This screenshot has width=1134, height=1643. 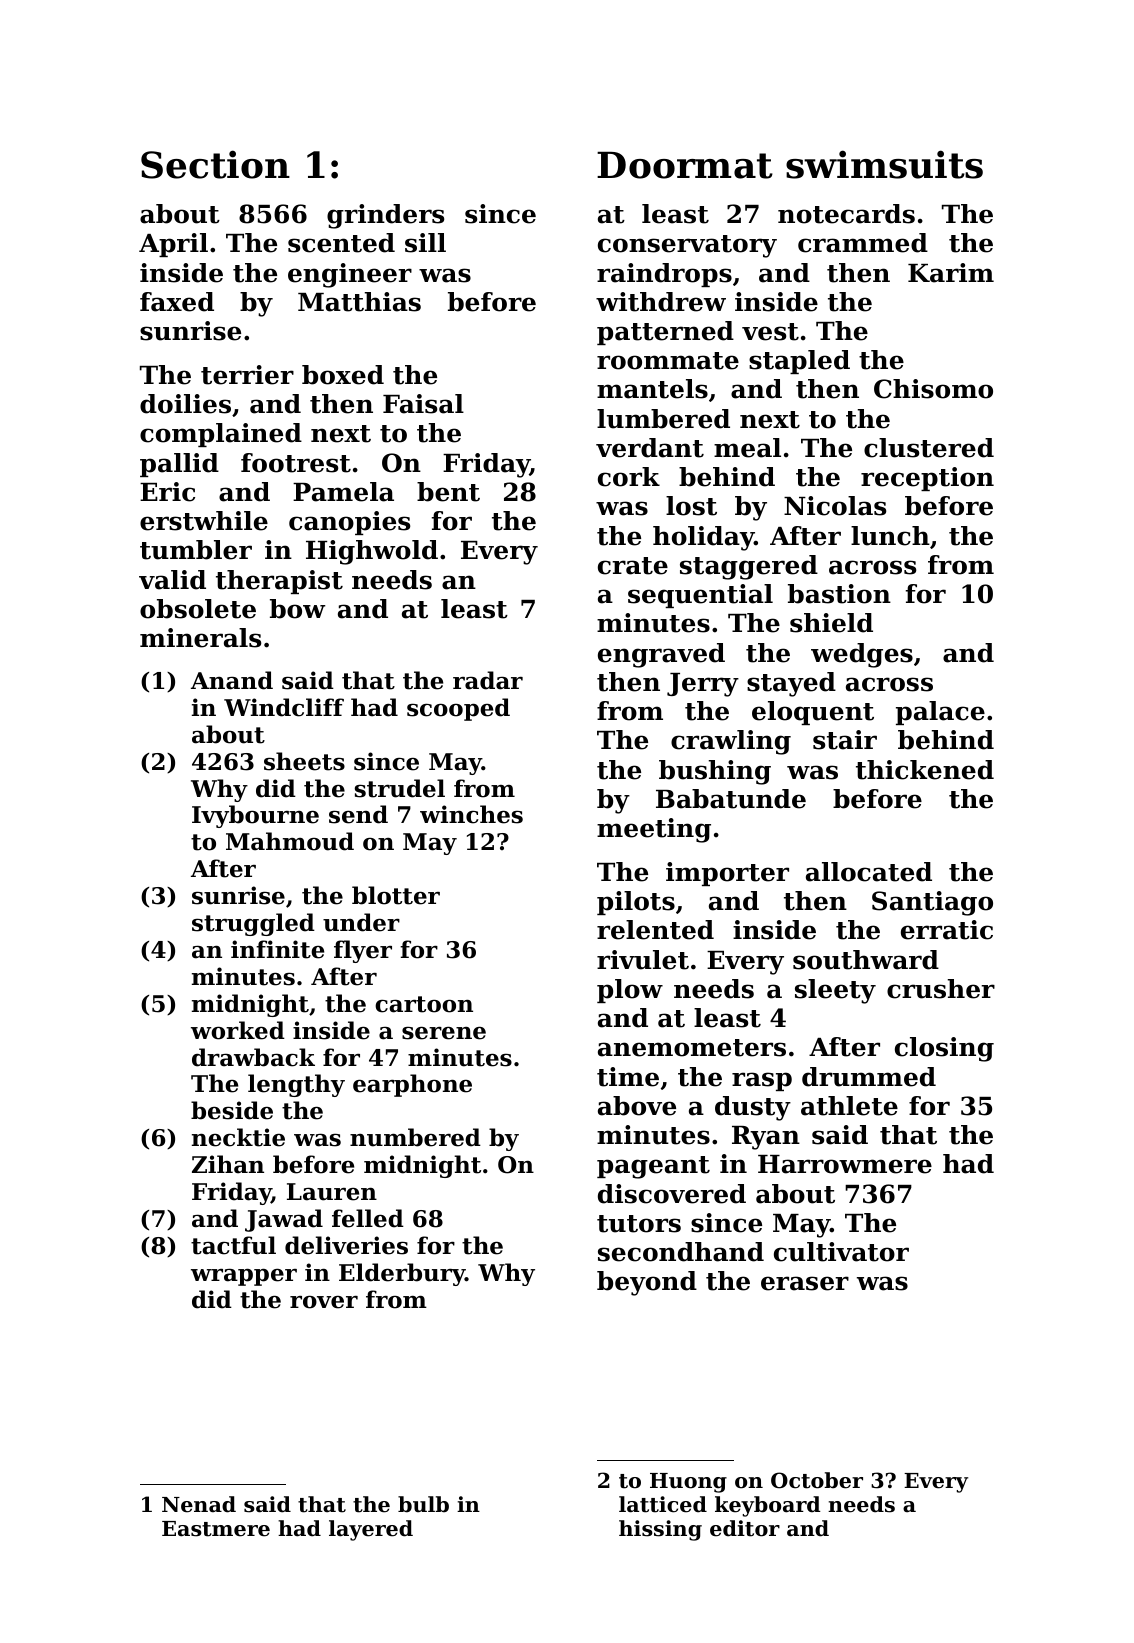 What do you see at coordinates (247, 375) in the screenshot?
I see `terrier` at bounding box center [247, 375].
